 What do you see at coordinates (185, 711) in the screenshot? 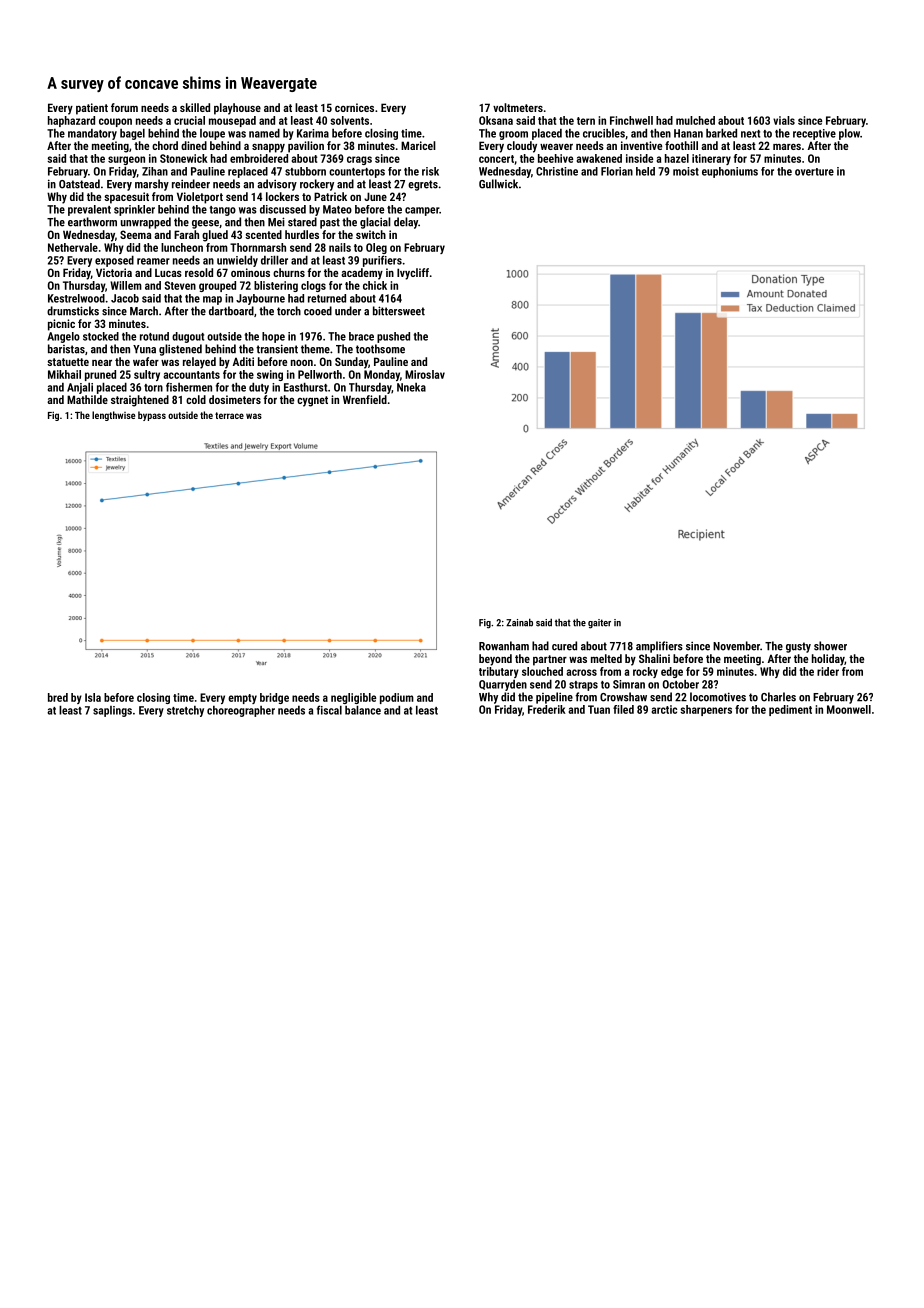
I see `stretchy` at bounding box center [185, 711].
